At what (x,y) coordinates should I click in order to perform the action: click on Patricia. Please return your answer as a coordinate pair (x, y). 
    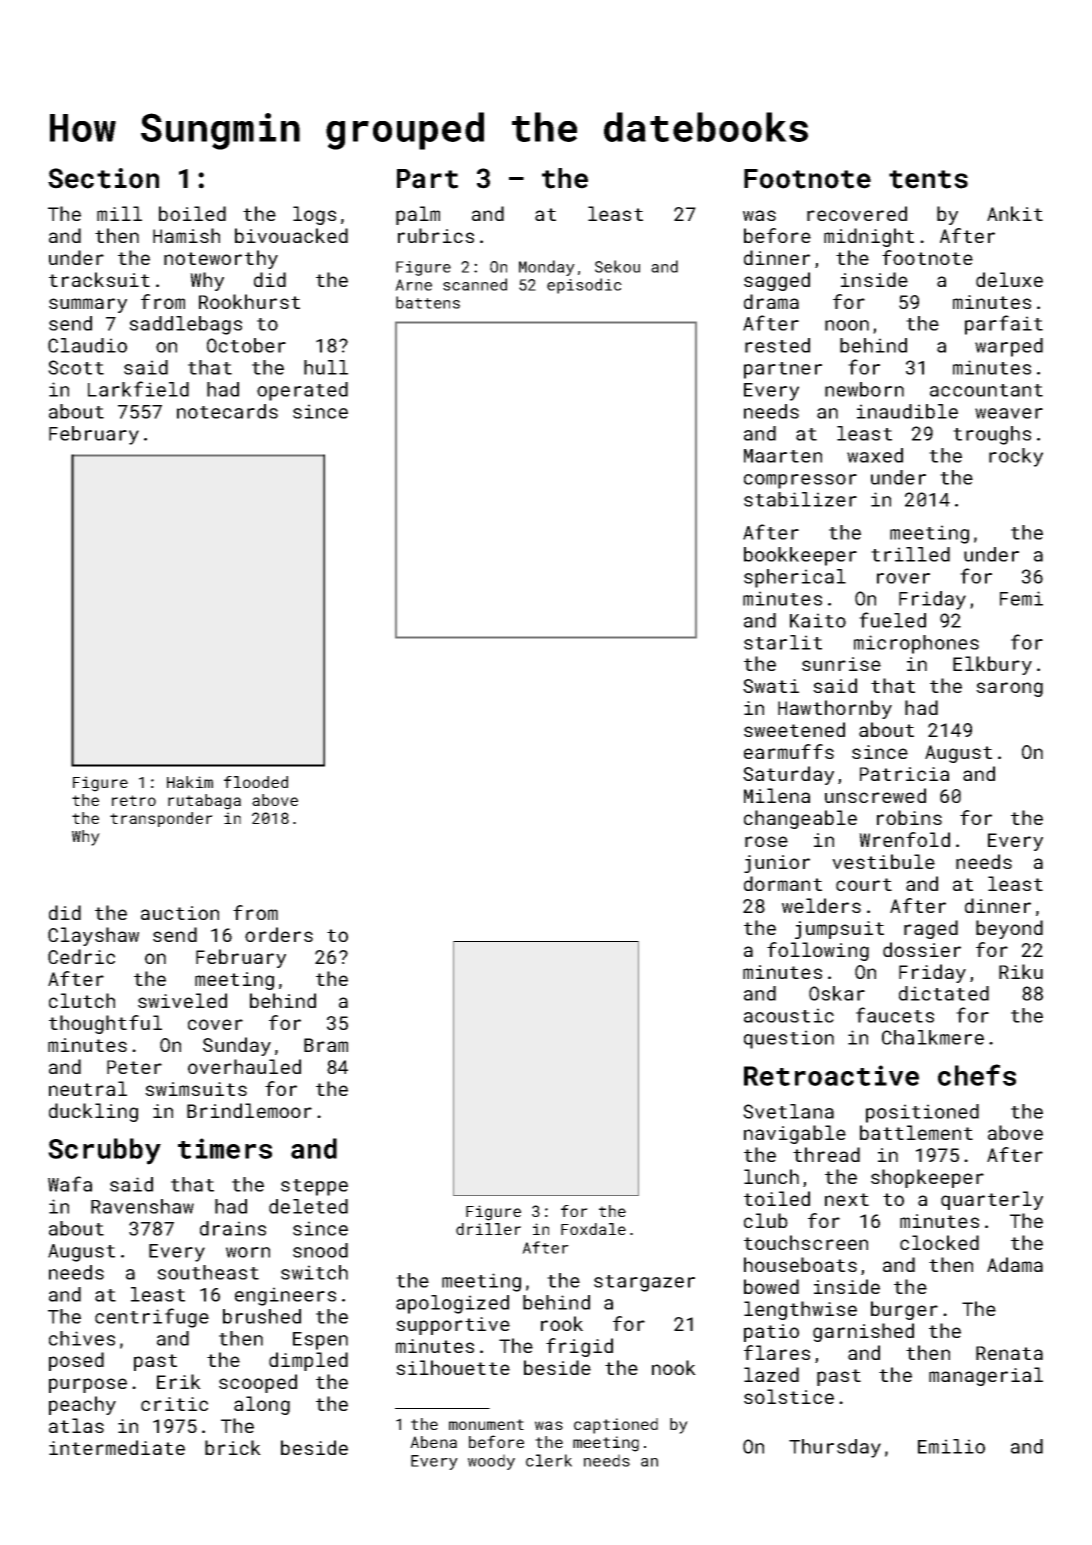
    Looking at the image, I should click on (904, 774).
